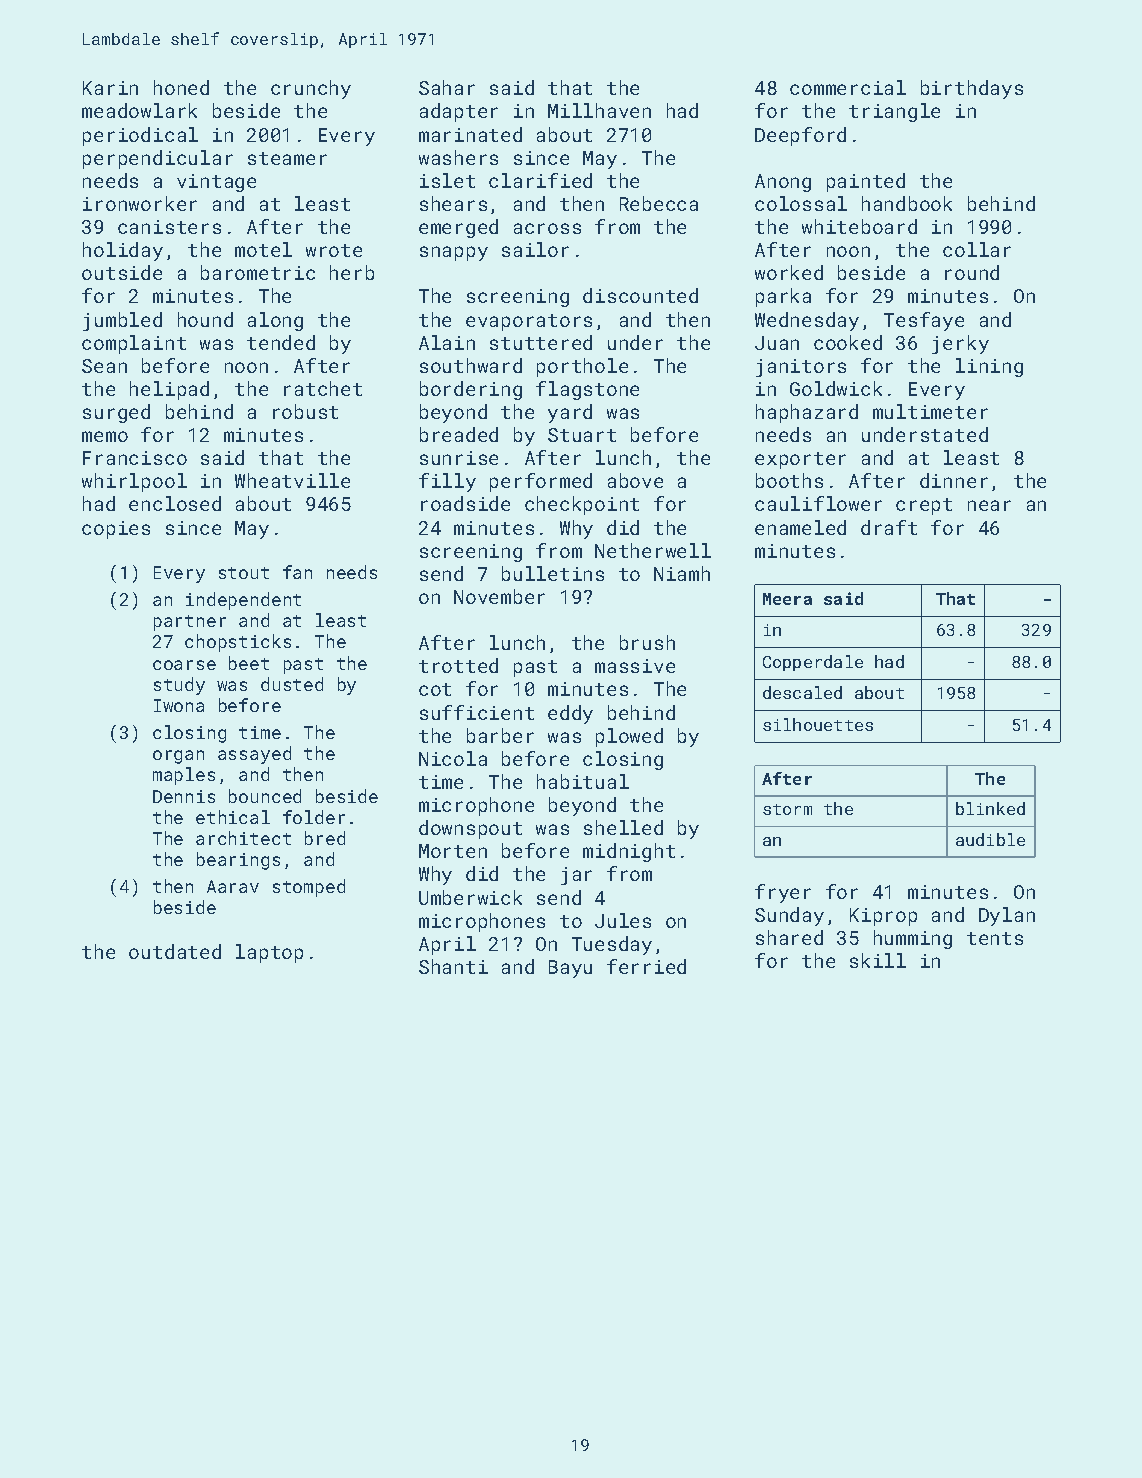 The width and height of the document is (1142, 1478). I want to click on crunchy, so click(311, 89).
